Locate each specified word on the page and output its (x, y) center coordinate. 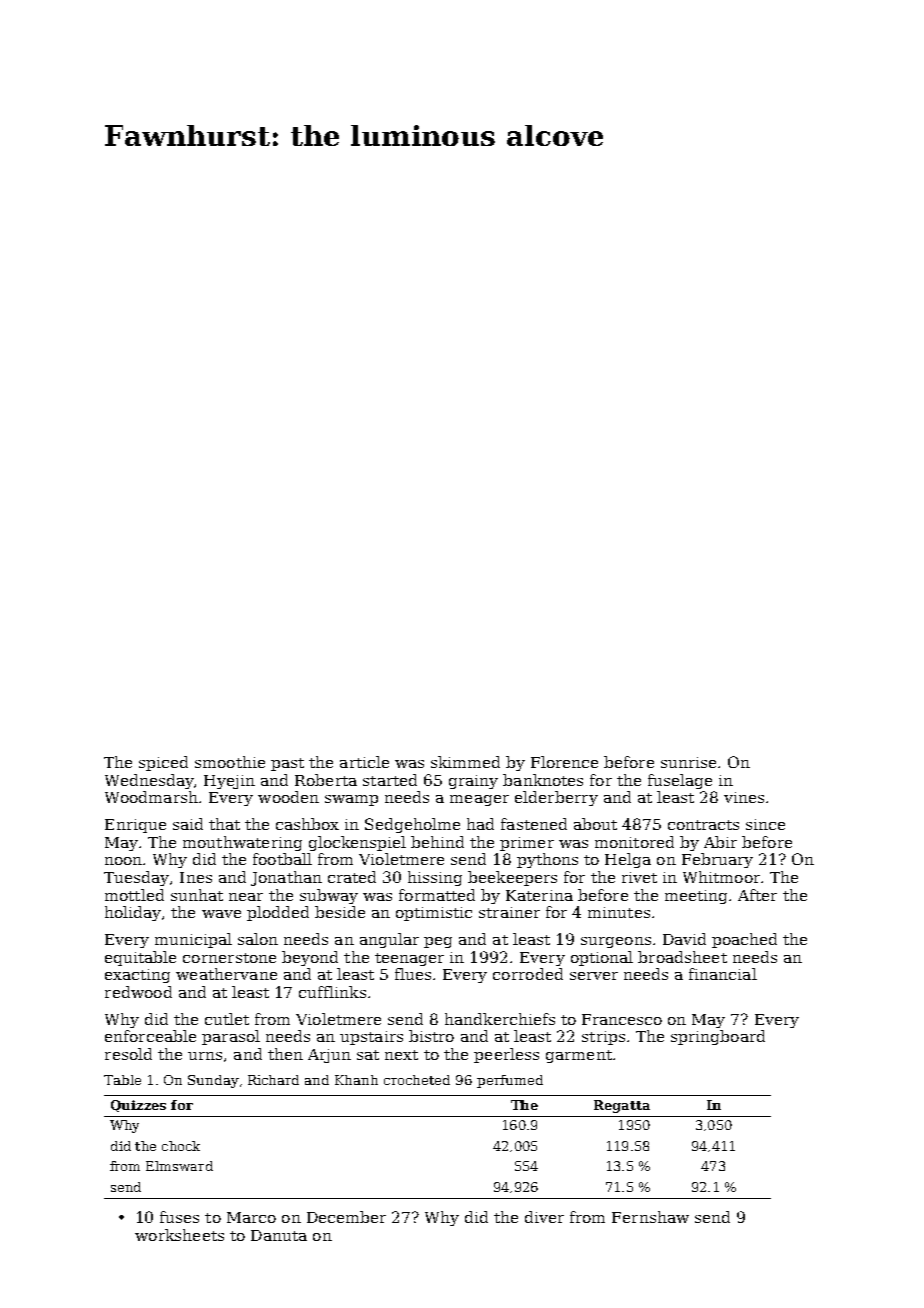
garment (579, 1056)
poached (744, 940)
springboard (718, 1037)
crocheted (417, 1080)
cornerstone (229, 958)
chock (181, 1146)
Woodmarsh (151, 797)
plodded (278, 913)
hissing (435, 878)
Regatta (622, 1106)
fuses (179, 1217)
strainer (509, 912)
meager (479, 800)
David (684, 939)
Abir (720, 842)
